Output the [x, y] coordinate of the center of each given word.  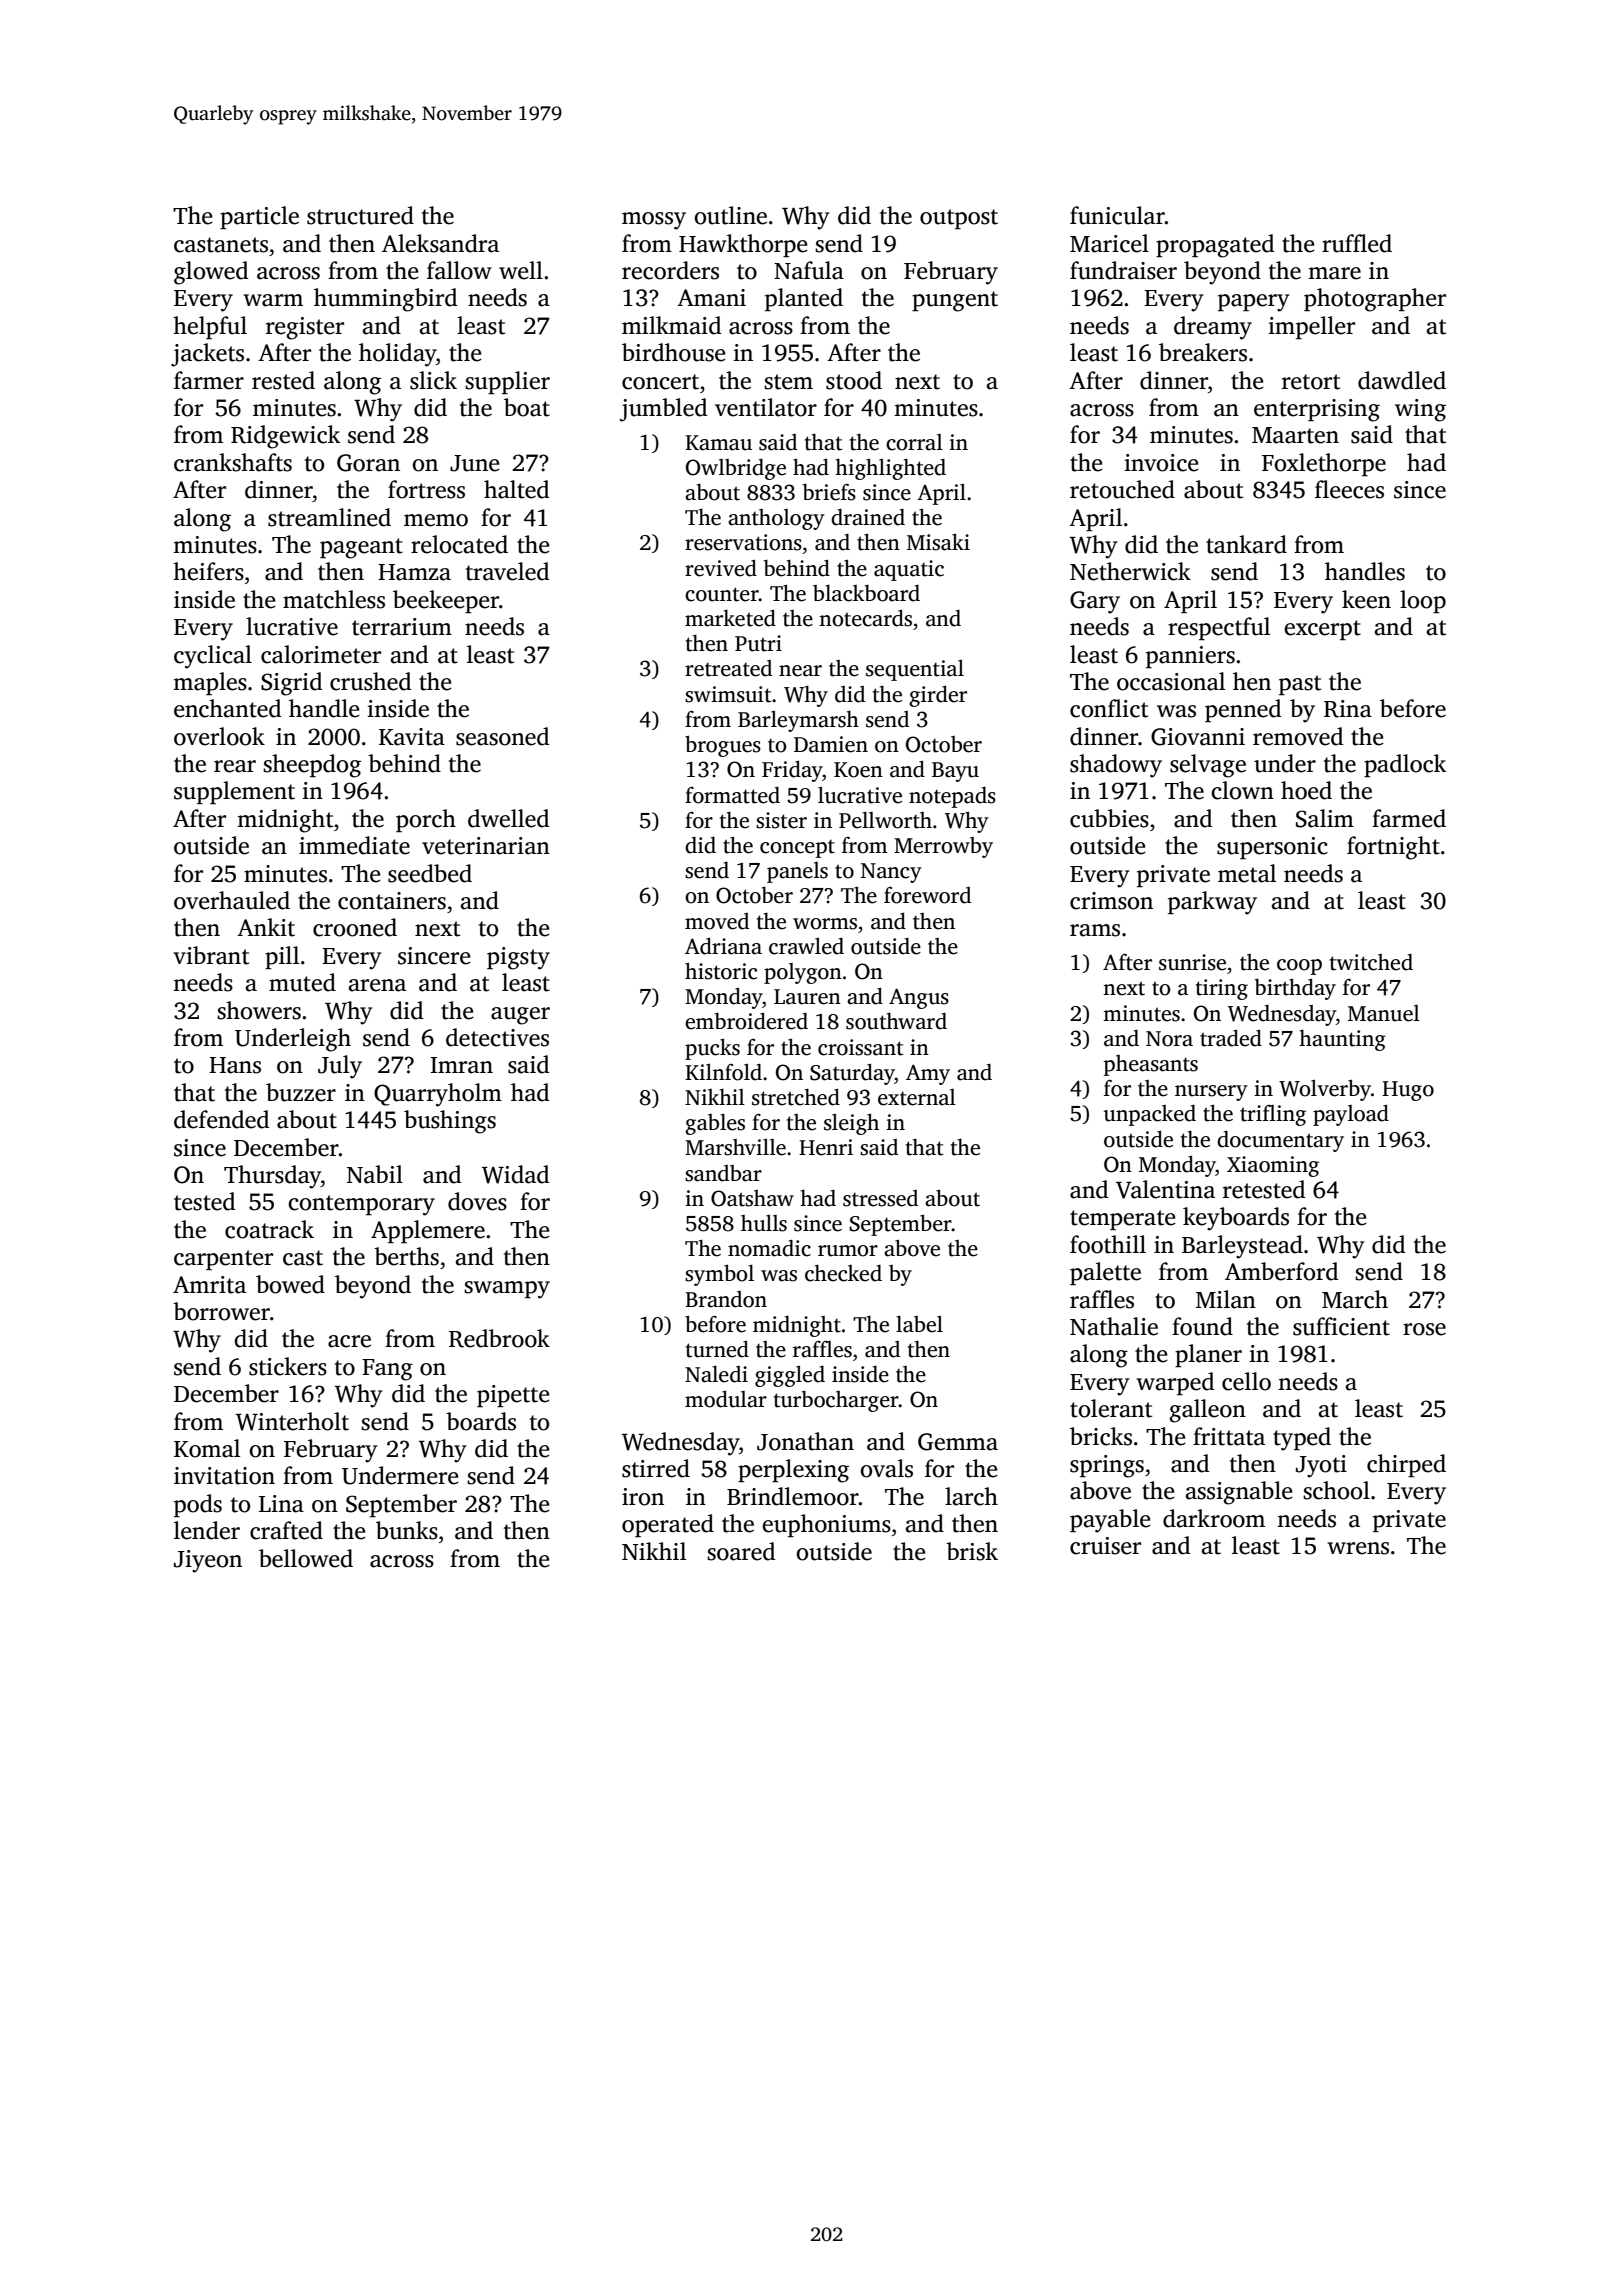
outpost [959, 219]
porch [426, 820]
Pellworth [885, 820]
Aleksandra [440, 243]
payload [1351, 1115]
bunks [407, 1530]
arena [377, 985]
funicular [1117, 215]
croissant [860, 1047]
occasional [1171, 681]
